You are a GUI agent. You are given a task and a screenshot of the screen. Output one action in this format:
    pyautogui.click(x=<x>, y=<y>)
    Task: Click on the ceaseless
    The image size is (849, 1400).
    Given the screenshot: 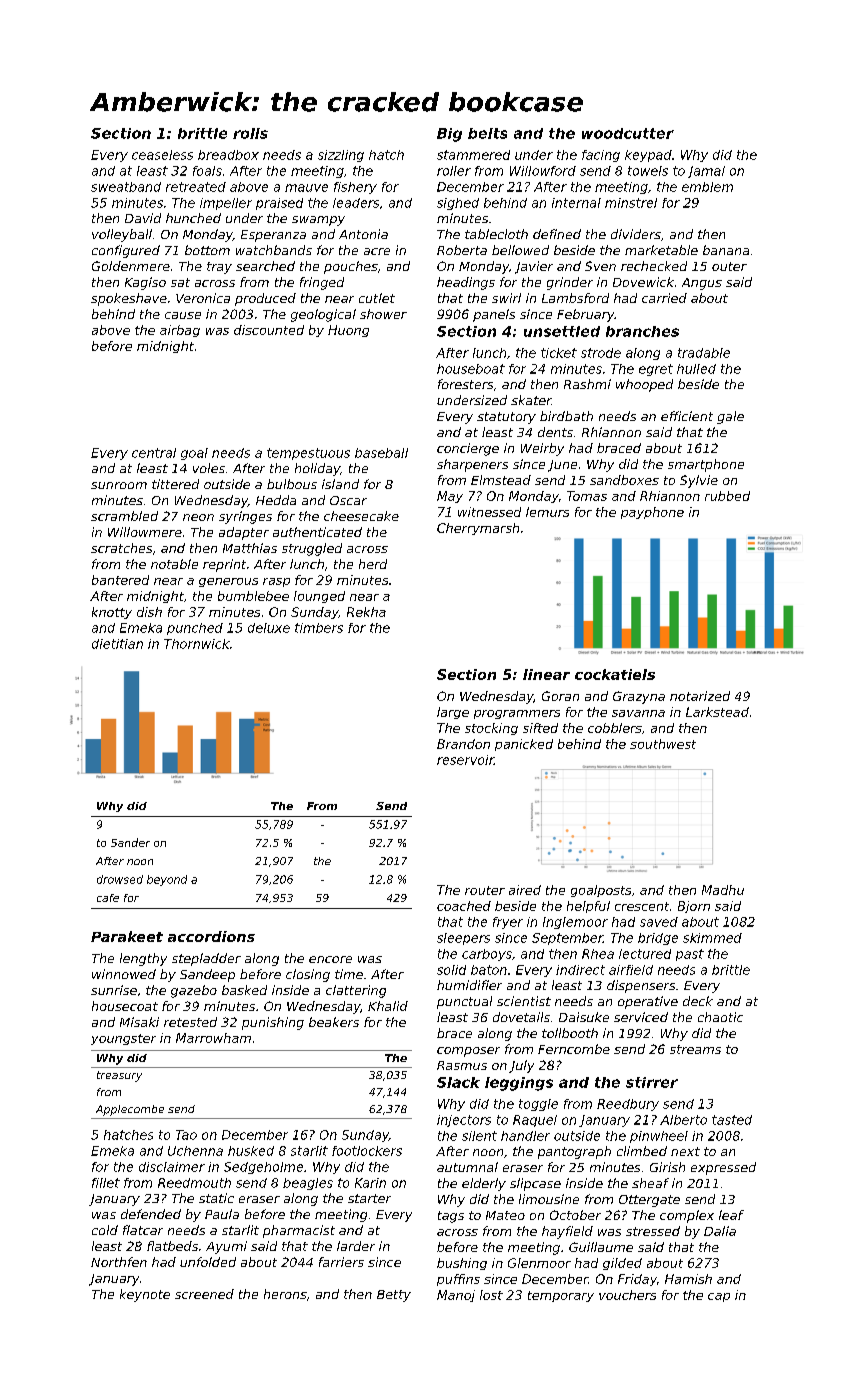 What is the action you would take?
    pyautogui.click(x=162, y=155)
